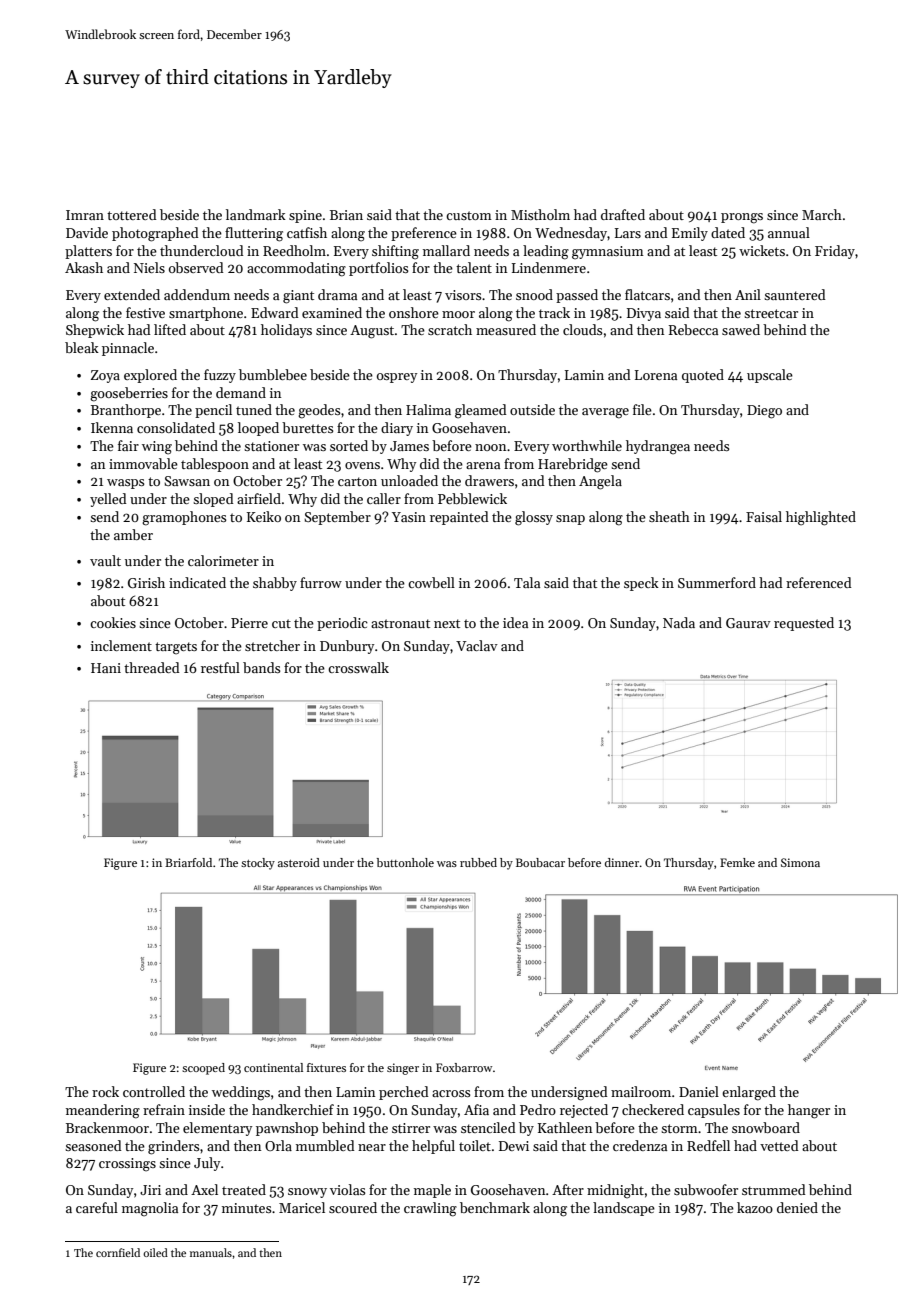 The image size is (924, 1308). Describe the element at coordinates (132, 214) in the image. I see `tottered` at that location.
